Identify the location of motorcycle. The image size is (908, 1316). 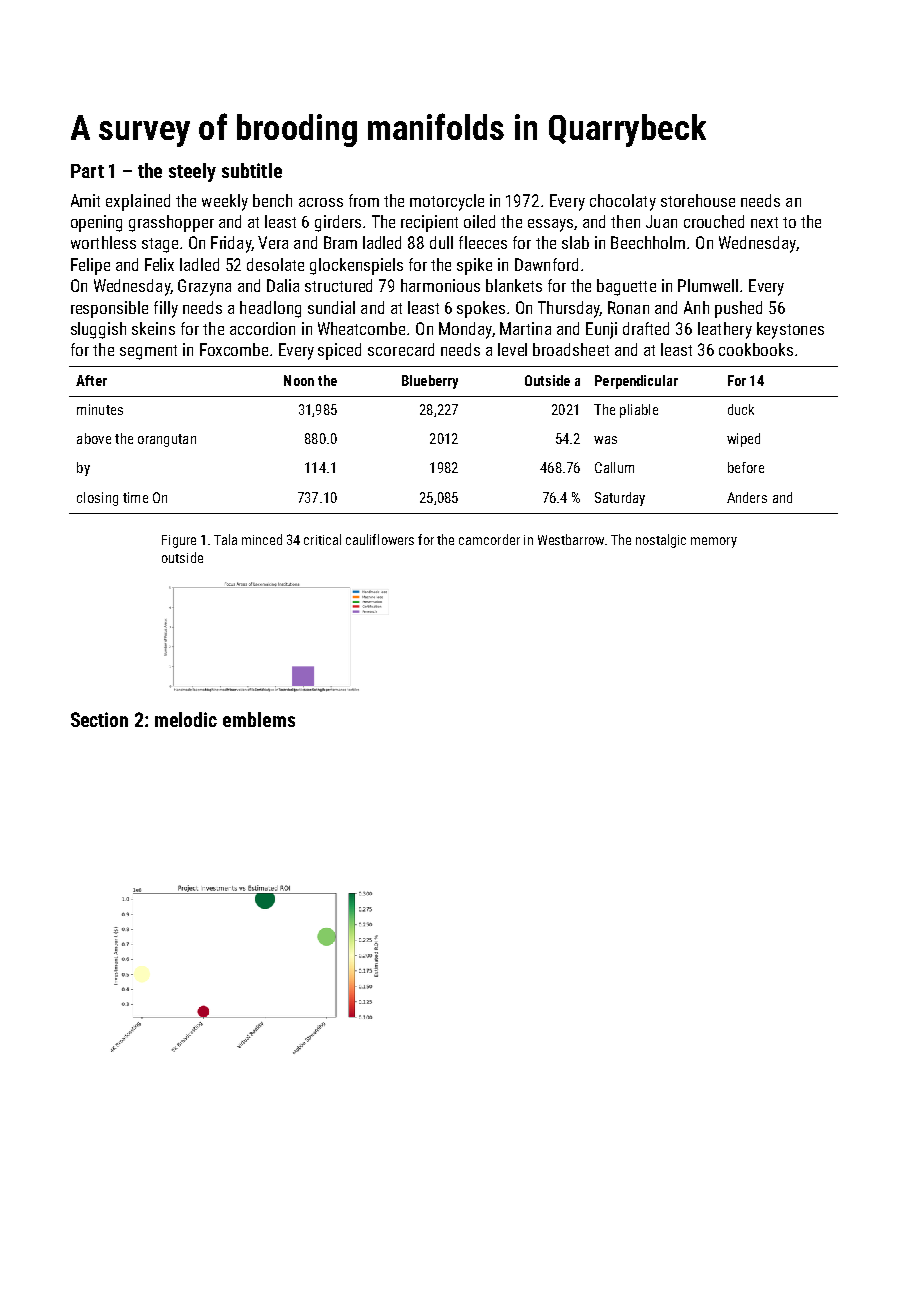
(447, 202).
